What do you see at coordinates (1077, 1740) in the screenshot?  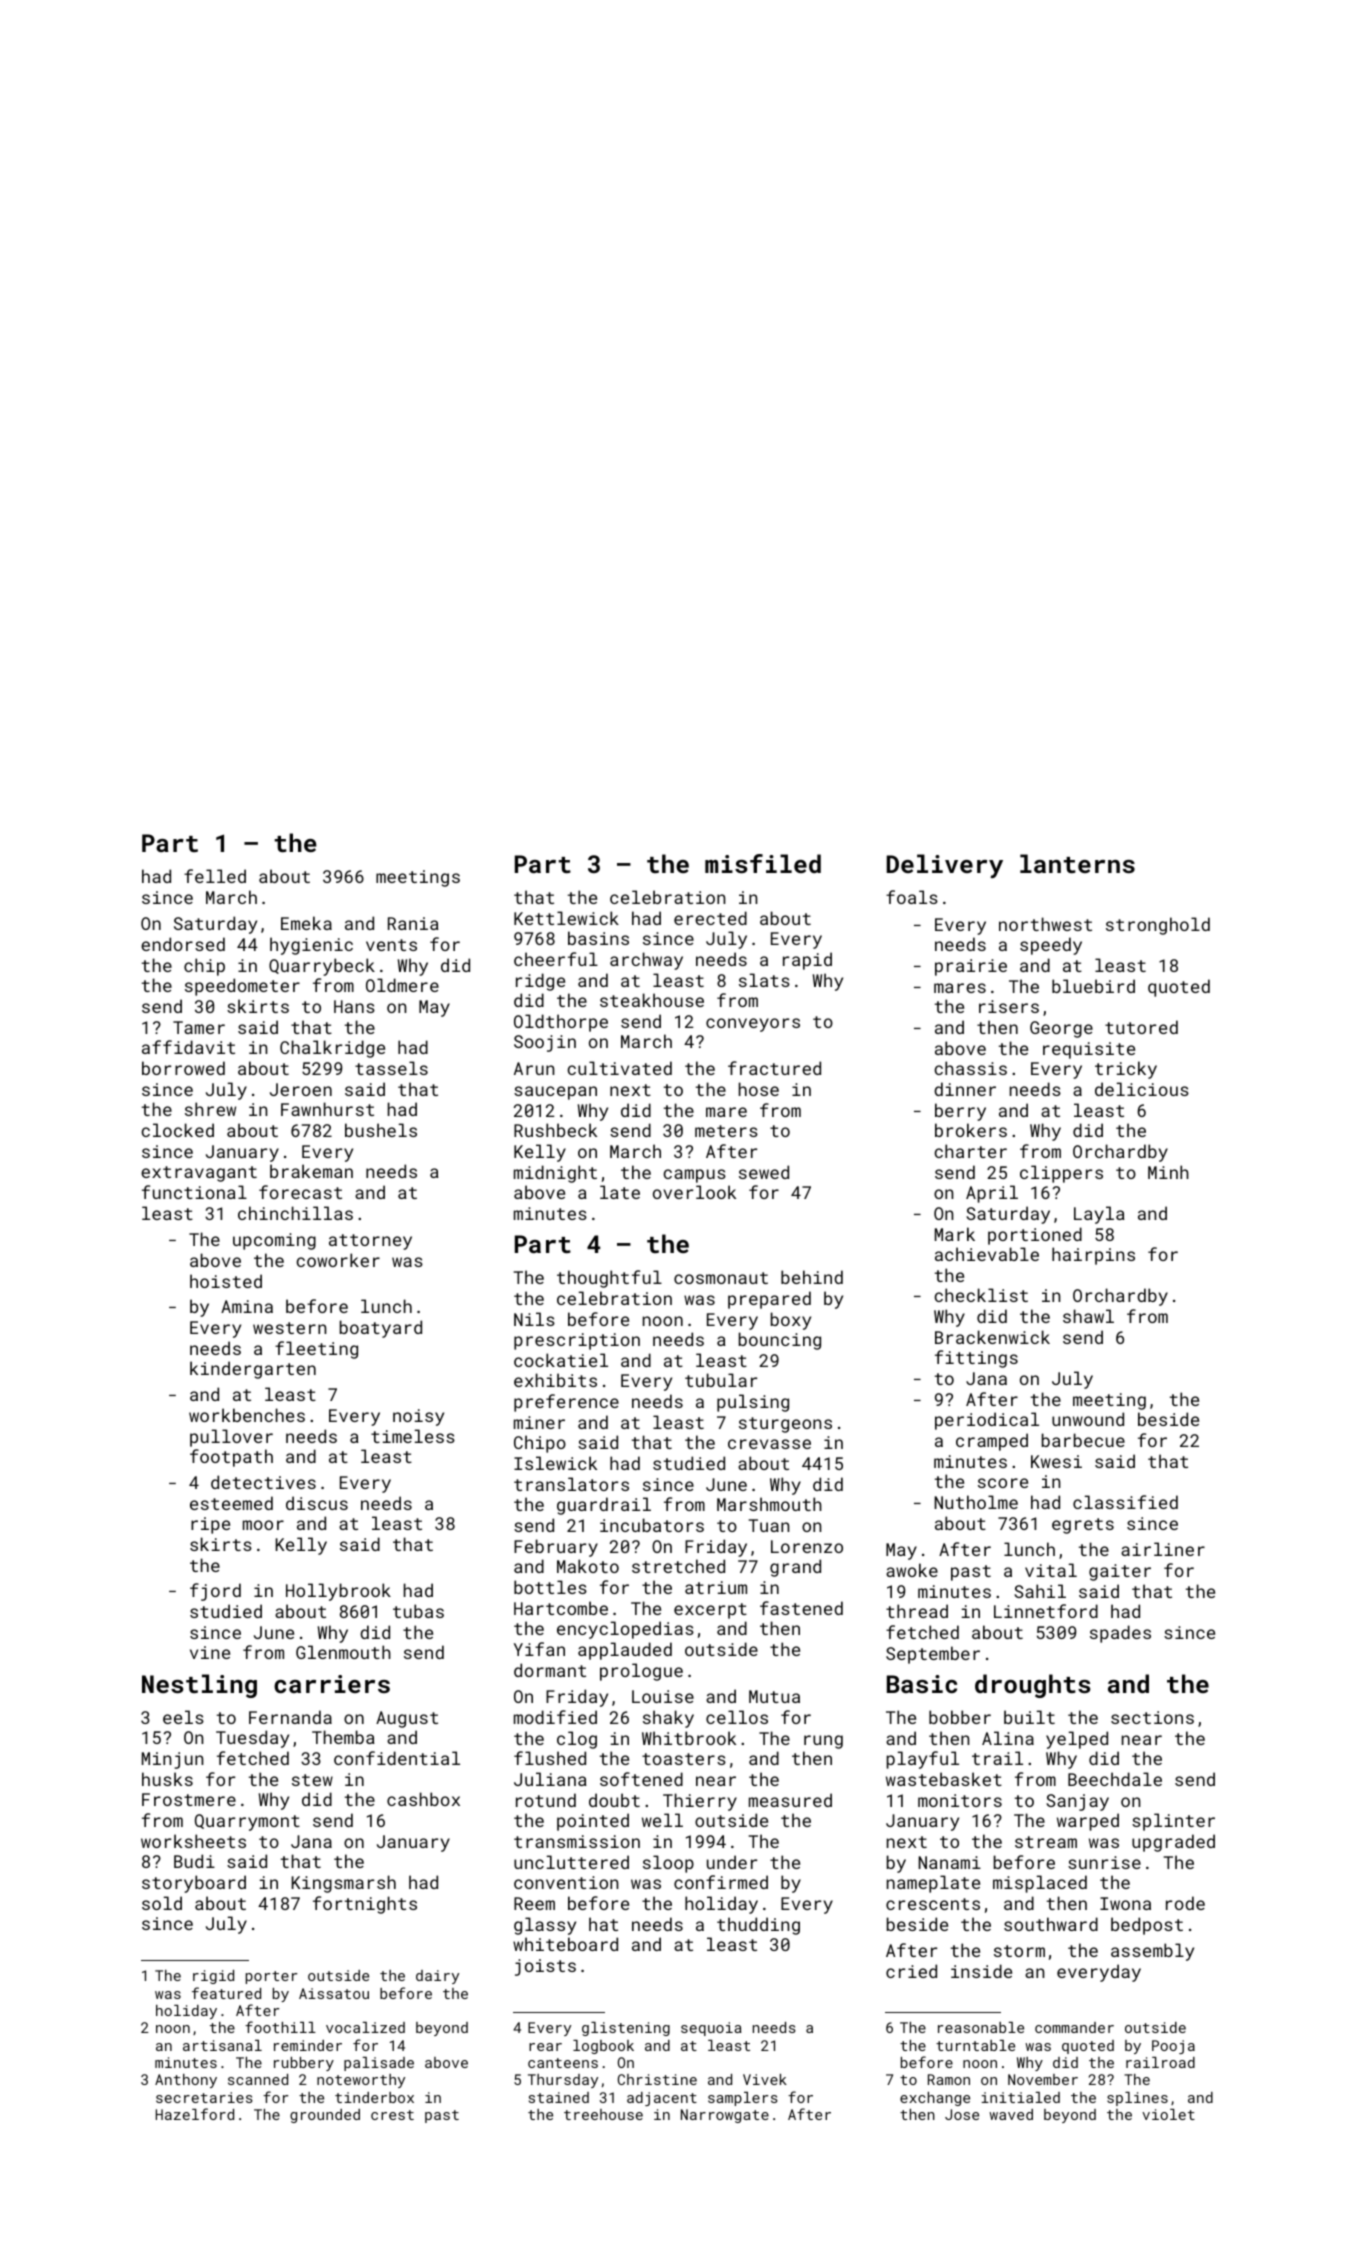 I see `yelped` at bounding box center [1077, 1740].
